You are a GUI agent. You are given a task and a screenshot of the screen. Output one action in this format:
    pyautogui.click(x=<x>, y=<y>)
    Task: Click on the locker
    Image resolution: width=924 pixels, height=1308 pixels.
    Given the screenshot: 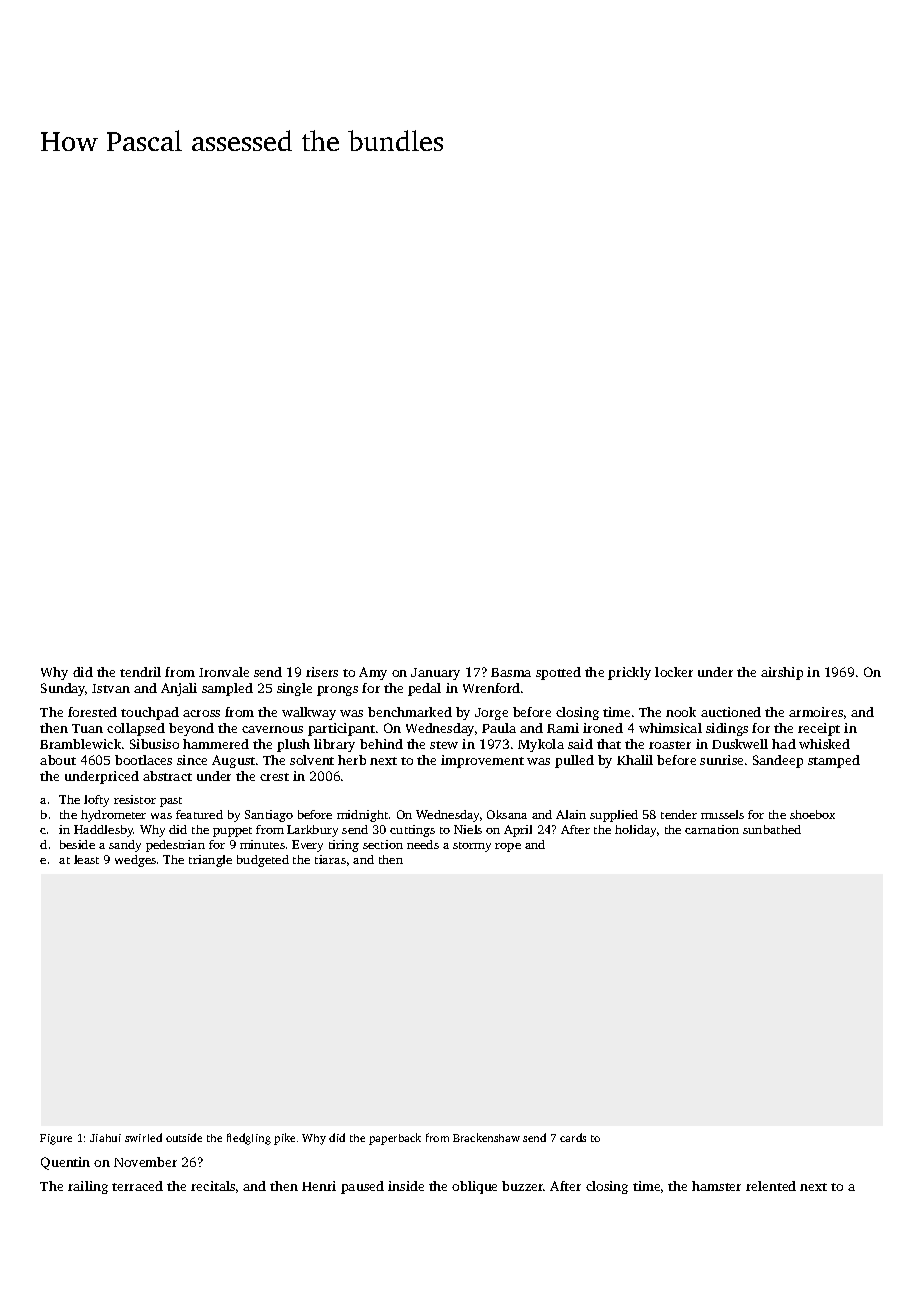 What is the action you would take?
    pyautogui.click(x=674, y=672)
